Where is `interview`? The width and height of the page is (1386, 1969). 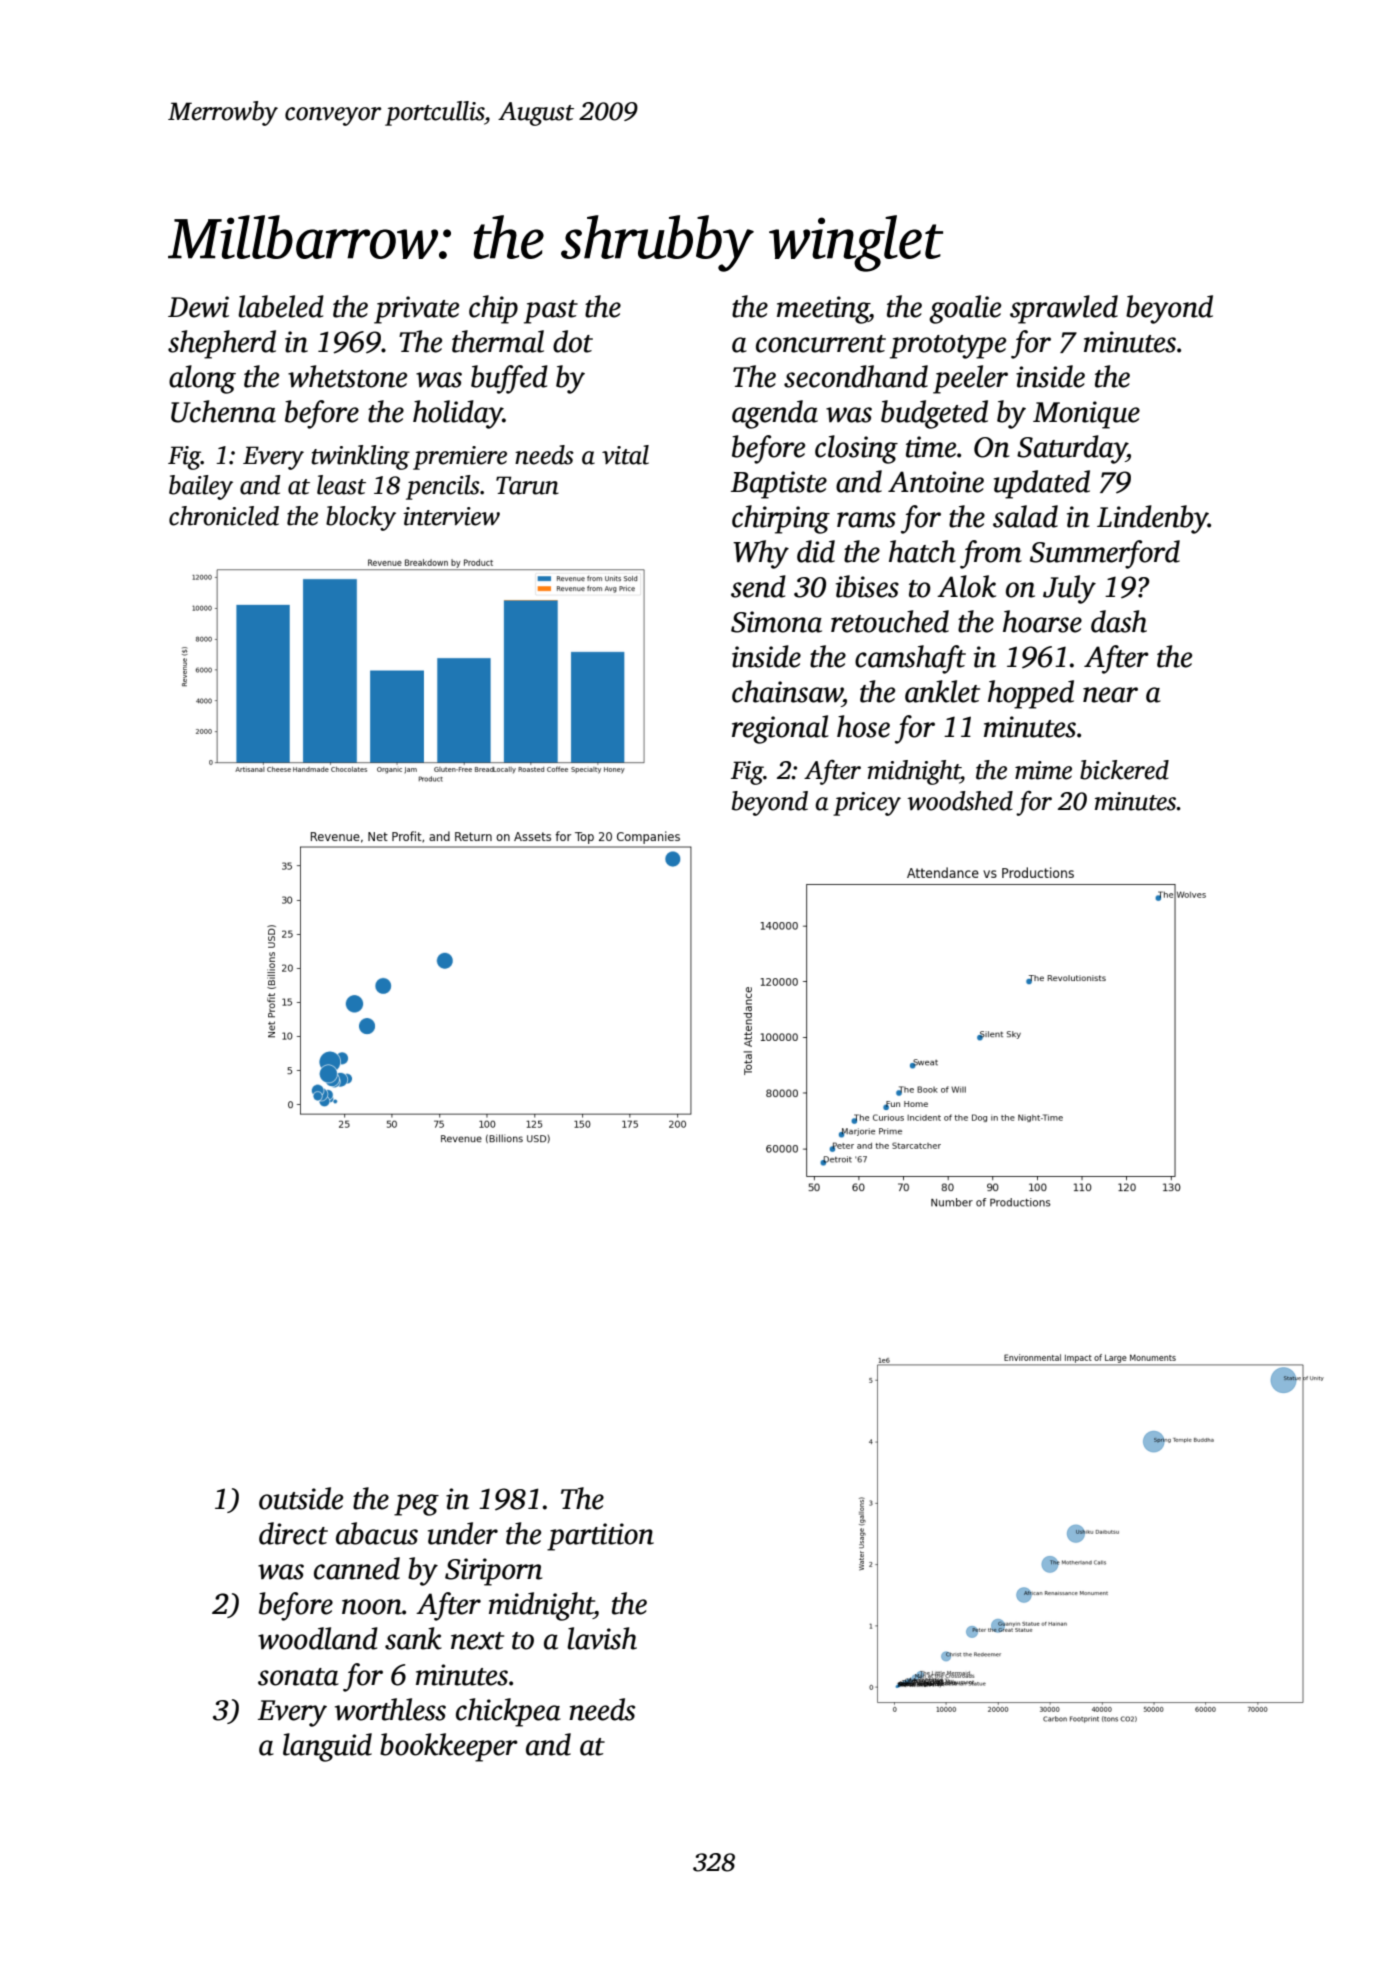 interview is located at coordinates (451, 516).
